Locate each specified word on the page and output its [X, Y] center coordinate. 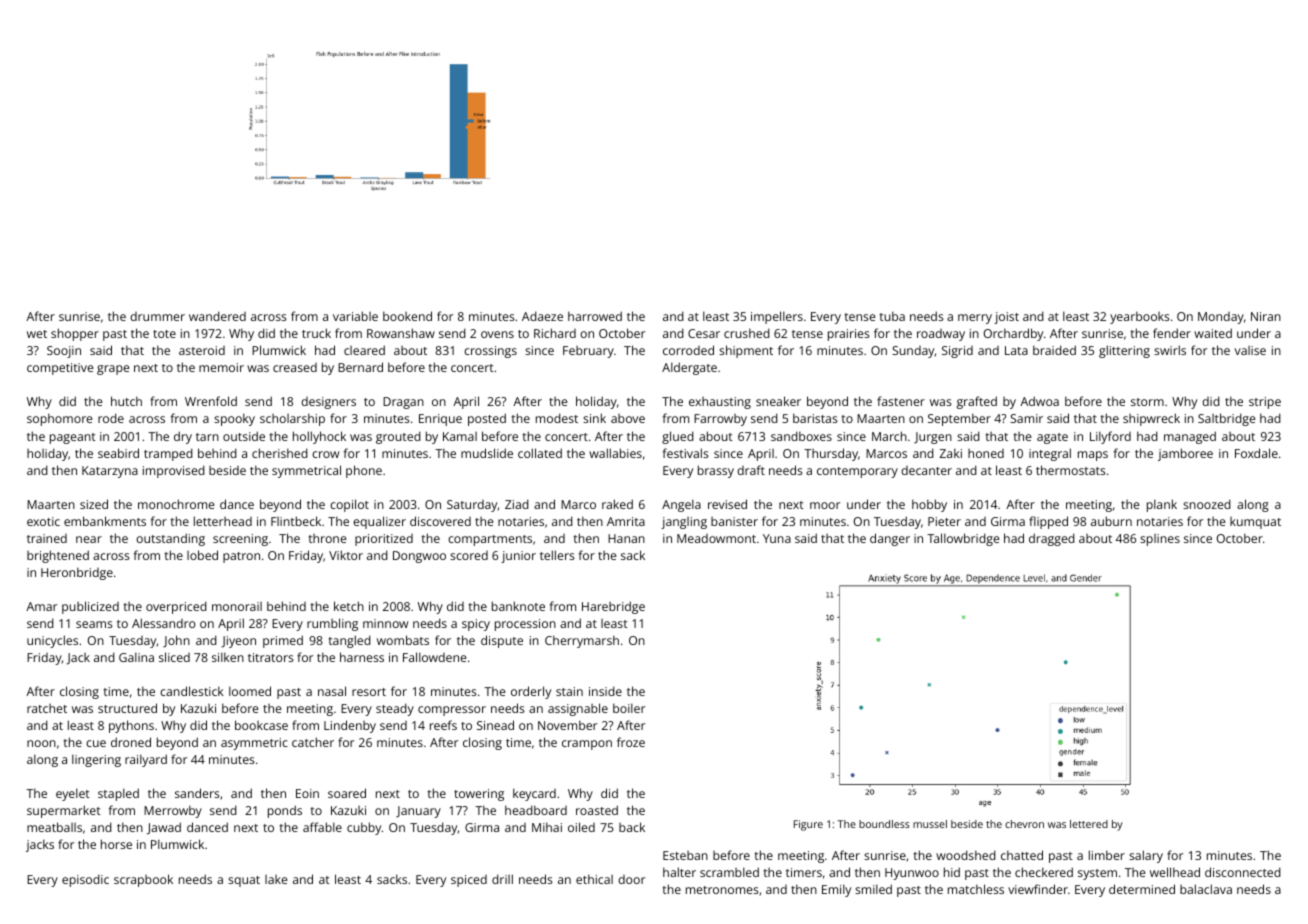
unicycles [52, 641]
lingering [96, 760]
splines [1160, 540]
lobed [202, 555]
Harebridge [613, 607]
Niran [1266, 316]
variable [355, 316]
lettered [1089, 824]
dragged [1052, 539]
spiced [469, 881]
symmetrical [306, 471]
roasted [597, 810]
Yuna [777, 538]
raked [617, 504]
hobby [929, 505]
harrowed [595, 316]
